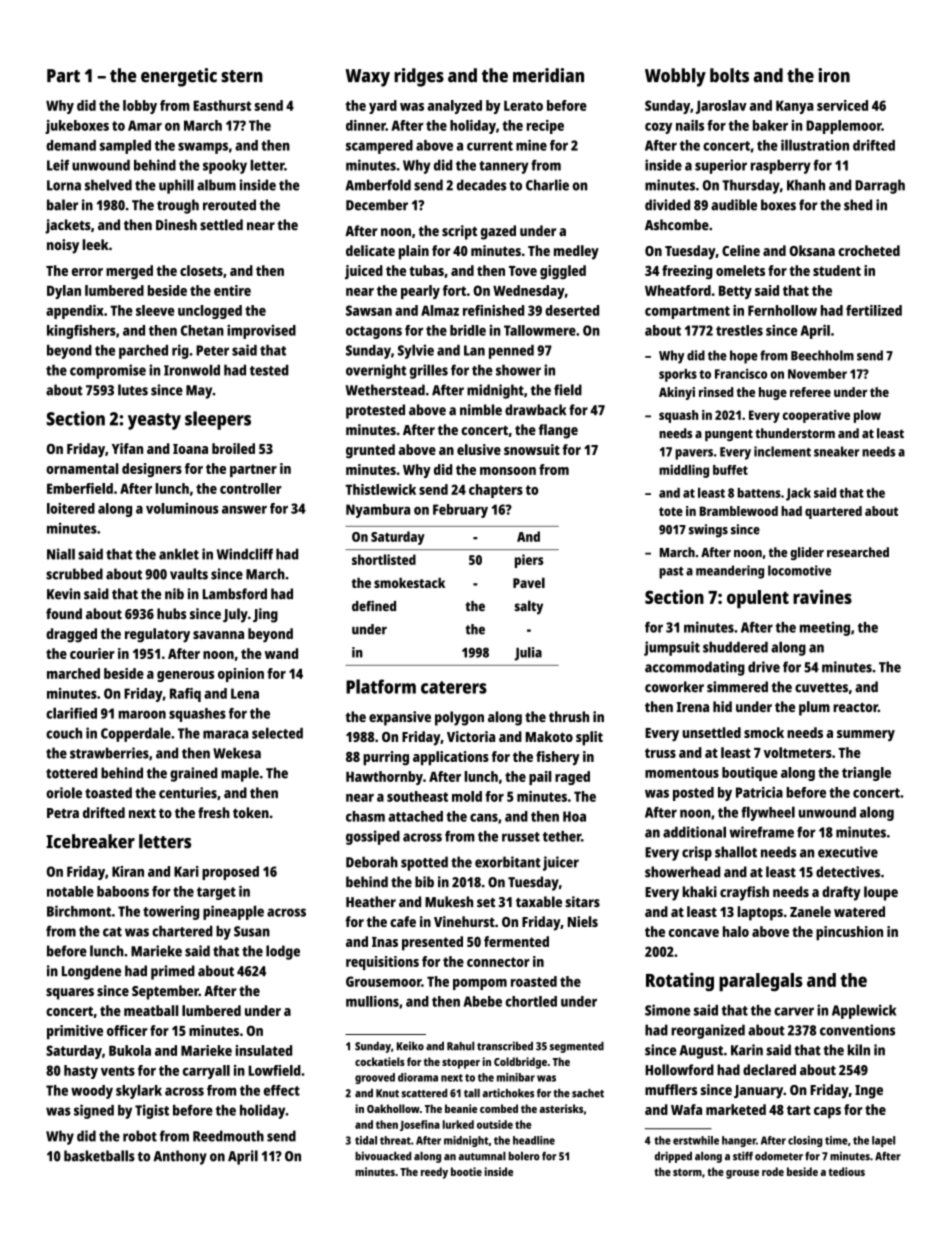  Describe the element at coordinates (179, 77) in the screenshot. I see `energetic` at that location.
